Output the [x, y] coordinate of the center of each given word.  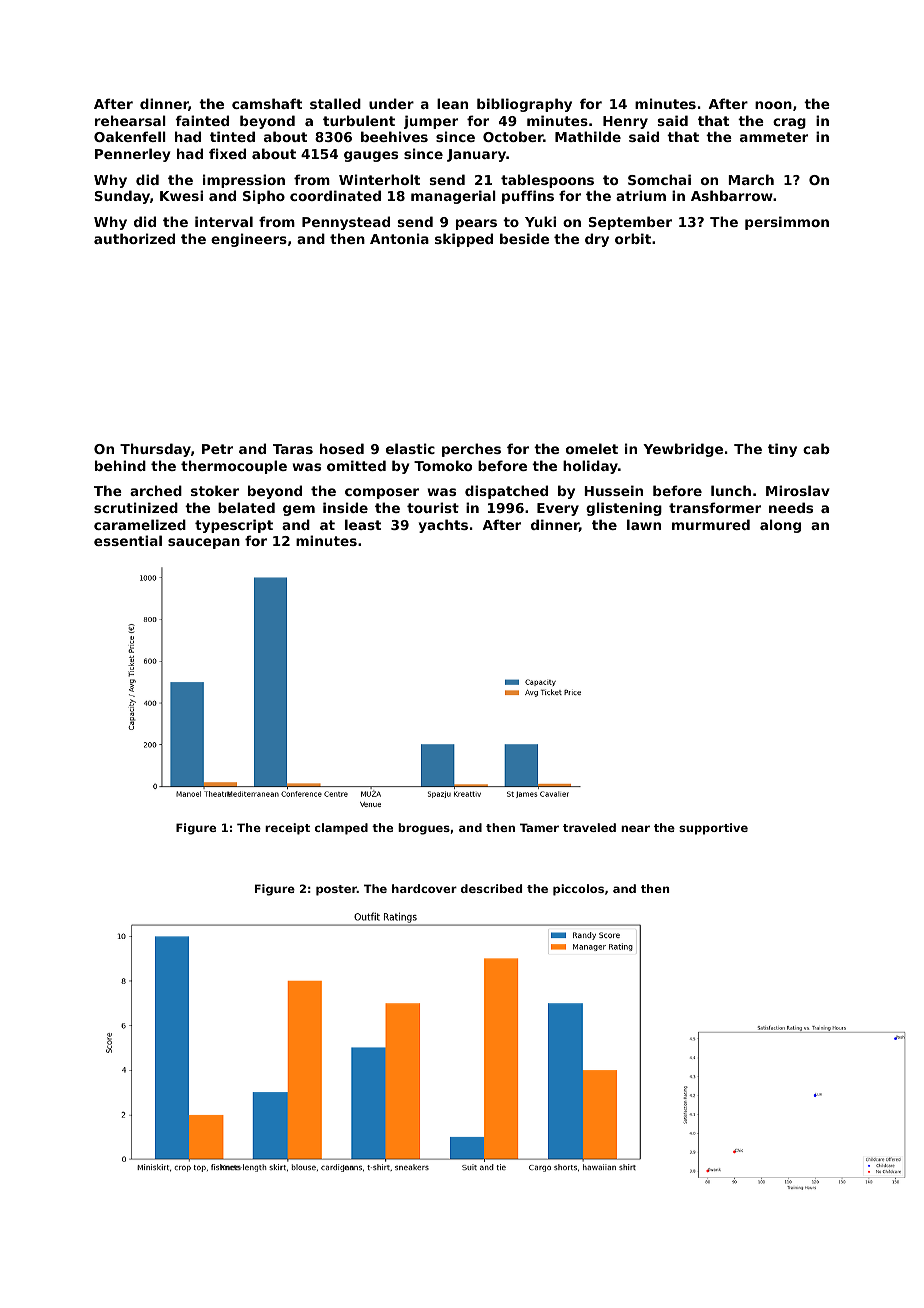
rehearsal [130, 120]
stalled [335, 103]
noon [773, 105]
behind [120, 465]
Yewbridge [683, 450]
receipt [287, 829]
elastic [410, 448]
